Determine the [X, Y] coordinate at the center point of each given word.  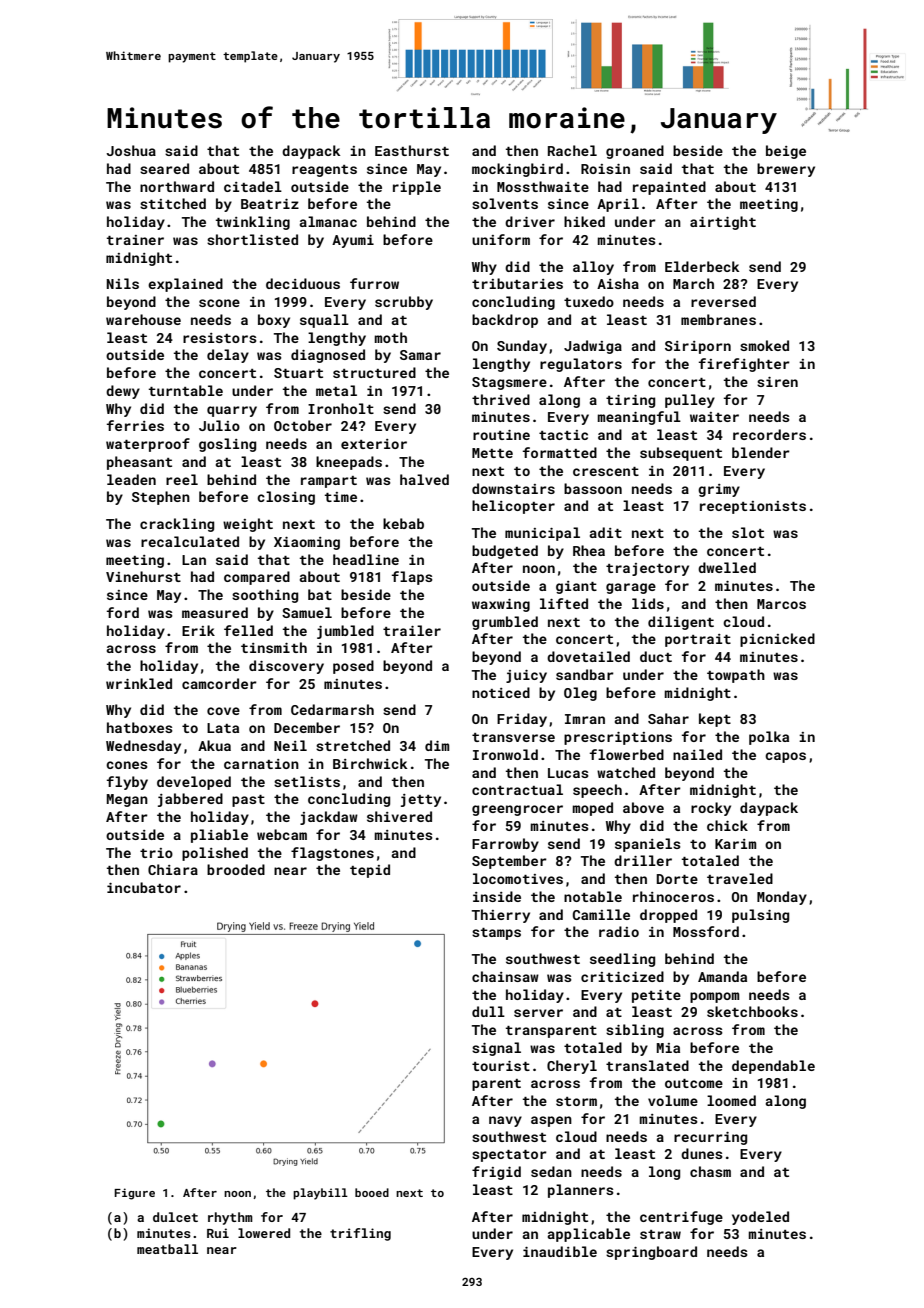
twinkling [253, 223]
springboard [651, 1253]
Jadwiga [593, 347]
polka [769, 738]
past [248, 801]
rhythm [230, 1218]
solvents [505, 203]
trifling [360, 1234]
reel [182, 479]
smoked [764, 345]
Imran [585, 719]
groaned [635, 152]
